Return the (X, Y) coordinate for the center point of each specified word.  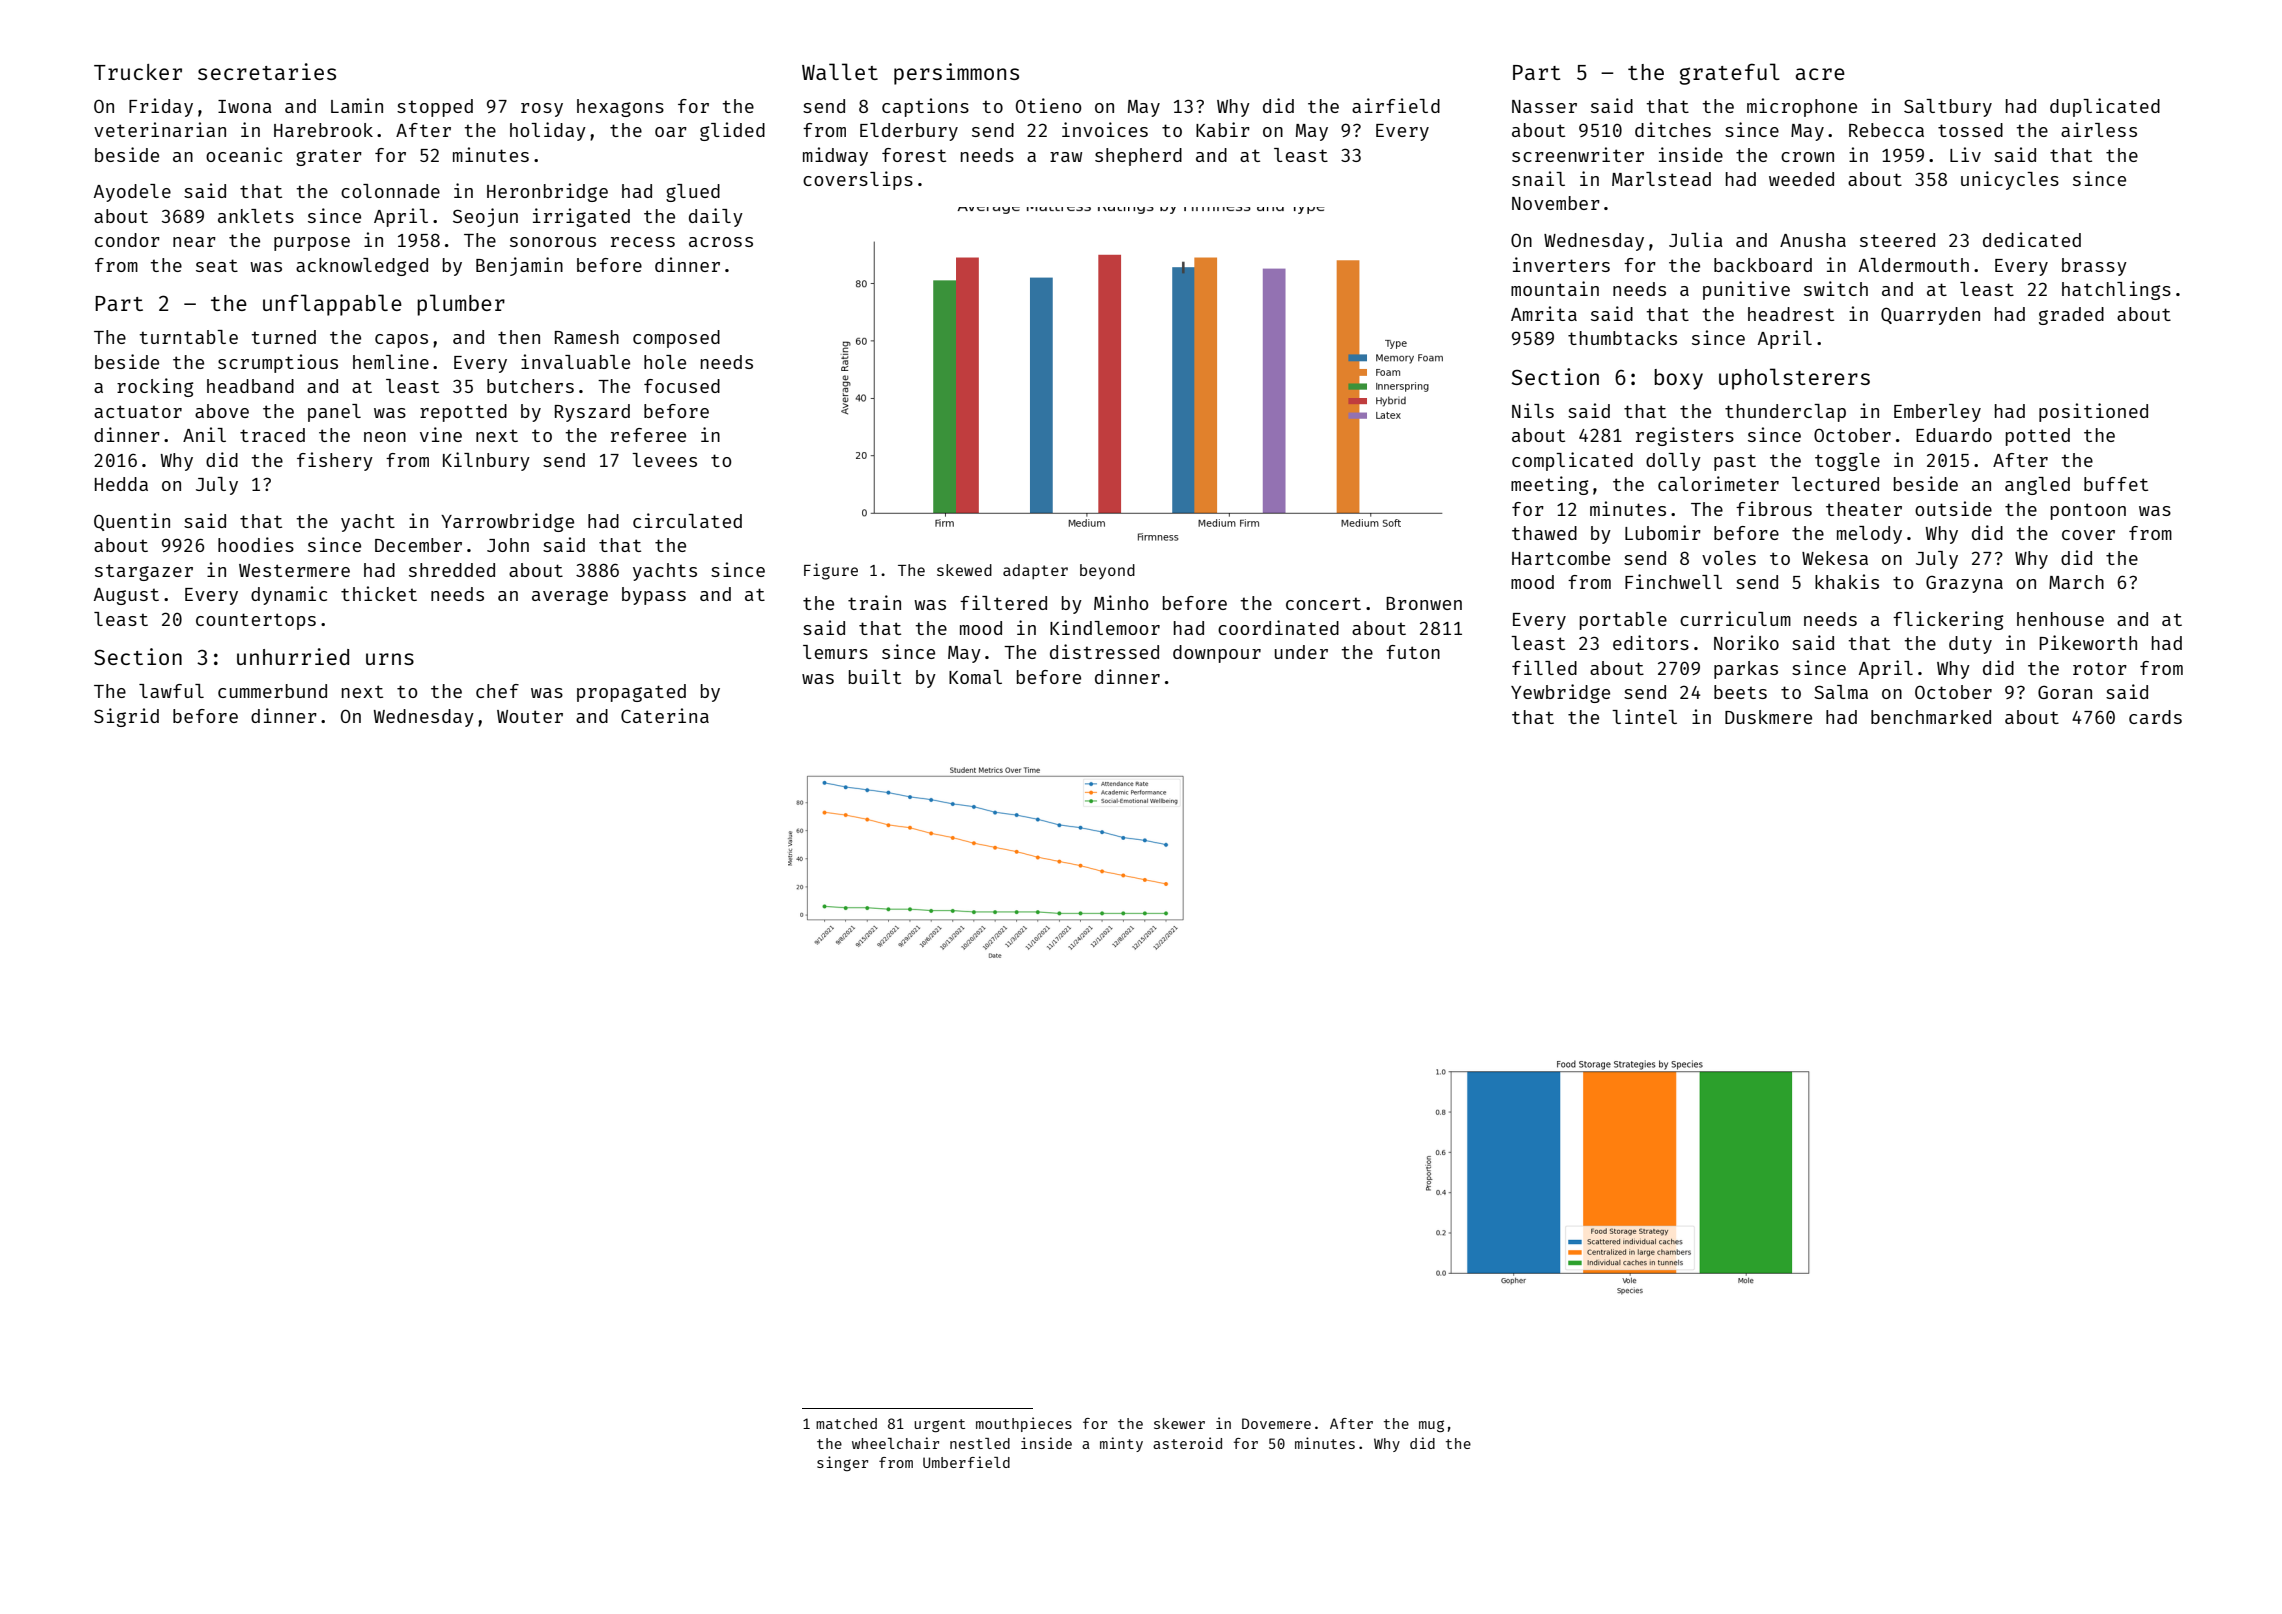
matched (846, 1423)
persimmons (956, 74)
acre (1820, 74)
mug (1431, 1426)
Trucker (138, 72)
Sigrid (126, 717)
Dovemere (1276, 1423)
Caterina (665, 715)
